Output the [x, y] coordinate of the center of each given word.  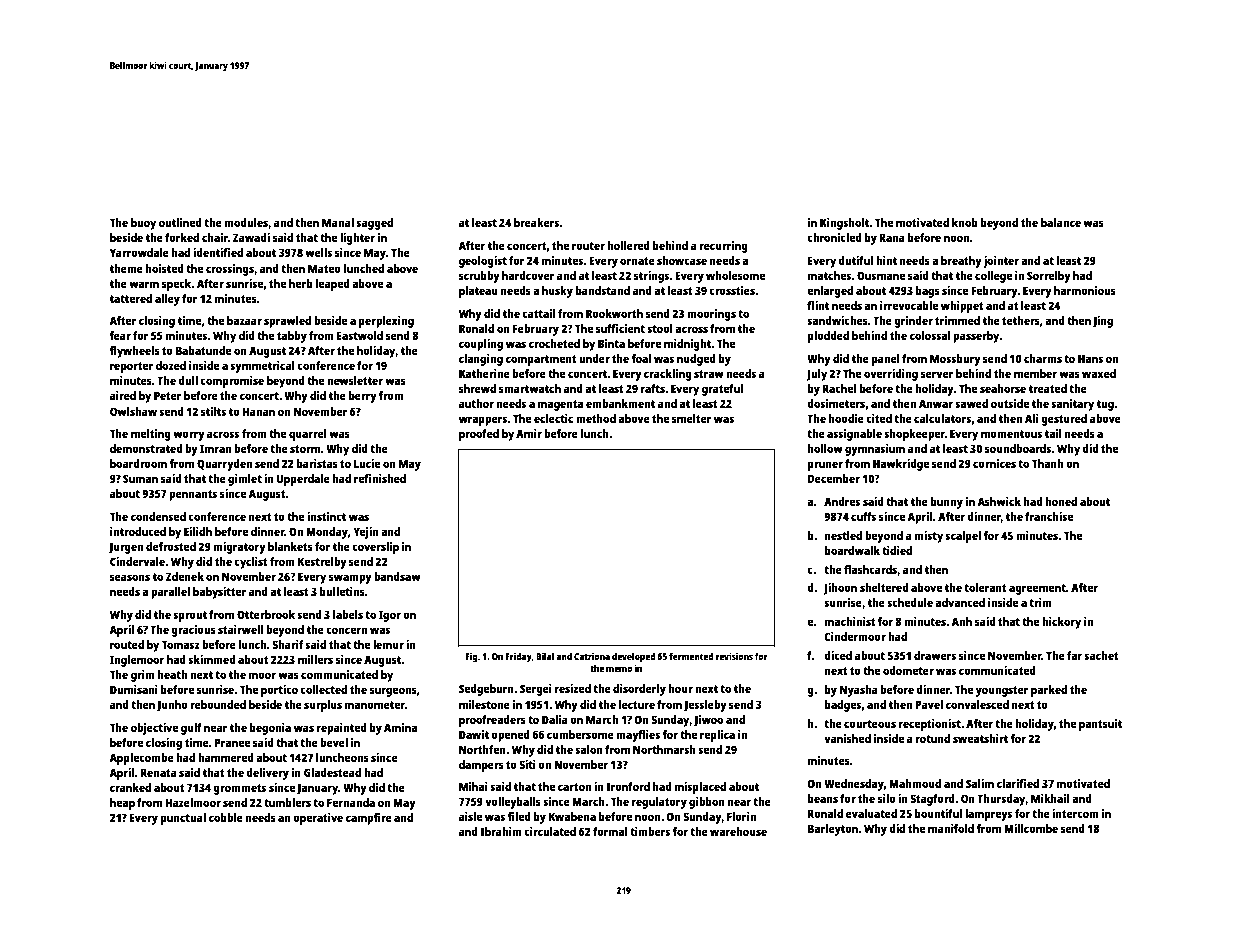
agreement [1037, 589]
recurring [723, 247]
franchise [1049, 516]
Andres [842, 501]
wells [318, 252]
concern [346, 630]
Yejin [366, 533]
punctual [183, 819]
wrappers [483, 421]
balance [1061, 222]
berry [363, 397]
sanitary [1072, 405]
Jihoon [840, 589]
